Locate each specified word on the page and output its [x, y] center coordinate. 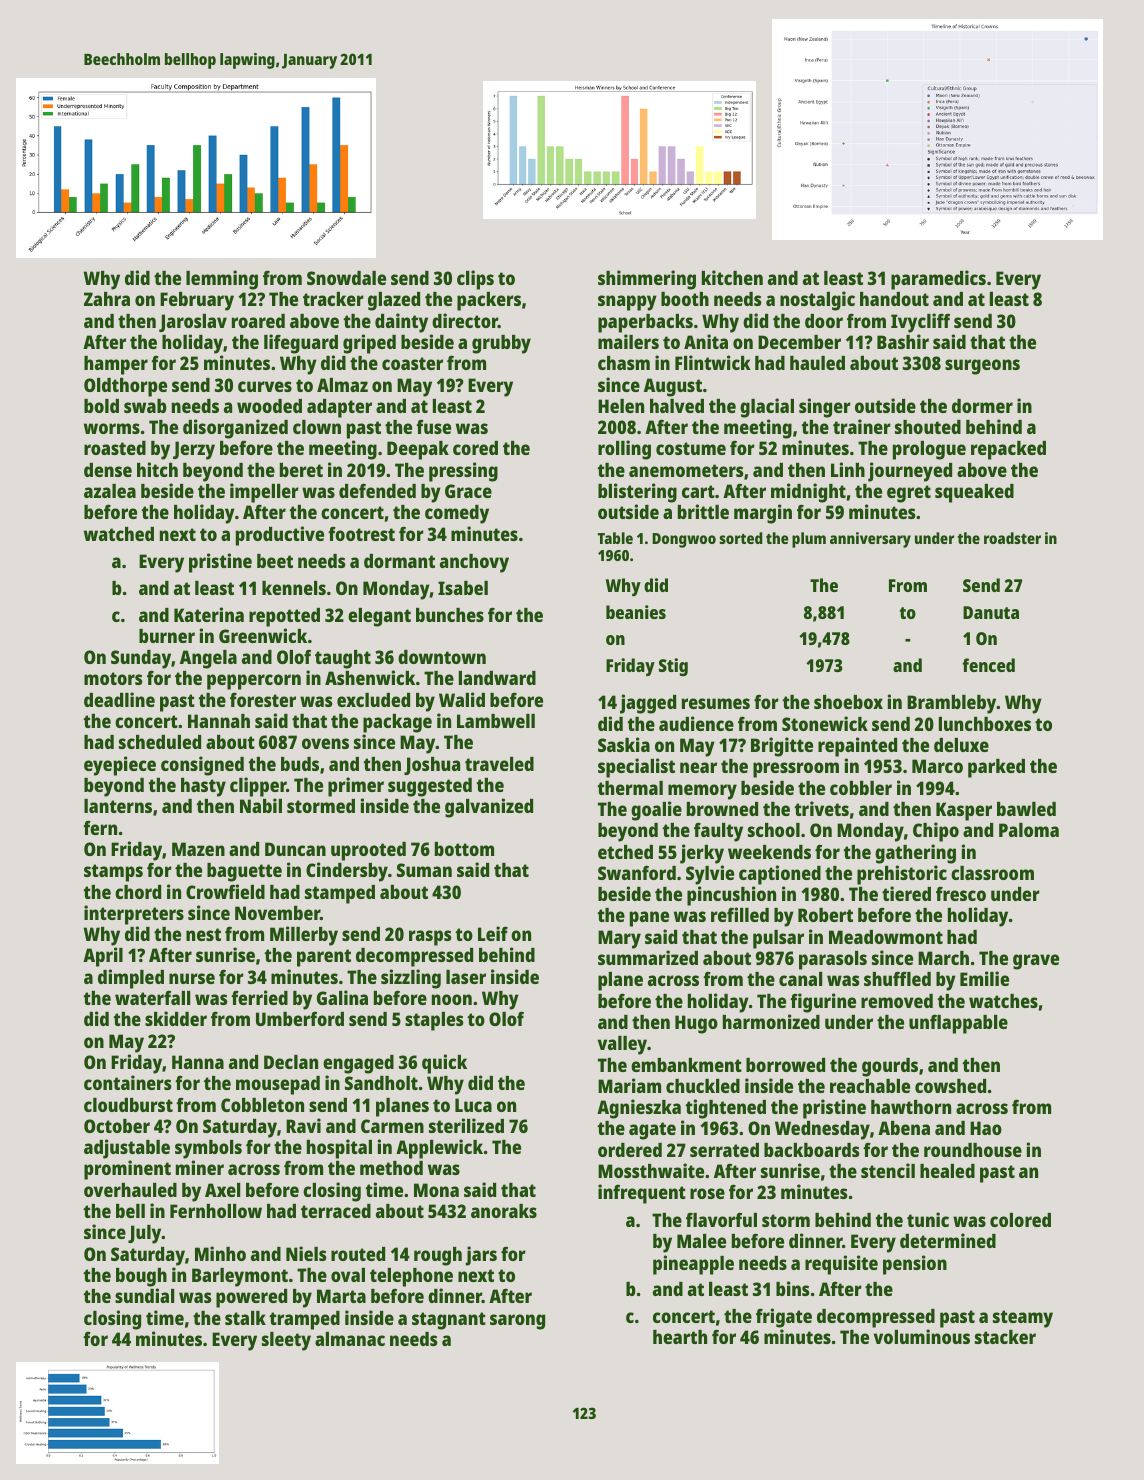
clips [475, 280]
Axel [222, 1190]
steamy [1023, 1319]
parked [996, 768]
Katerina [209, 614]
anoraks [504, 1211]
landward [497, 678]
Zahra [107, 299]
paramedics [938, 280]
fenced [988, 665]
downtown [442, 657]
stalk [245, 1318]
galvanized [489, 808]
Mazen [198, 849]
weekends [769, 852]
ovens [325, 743]
